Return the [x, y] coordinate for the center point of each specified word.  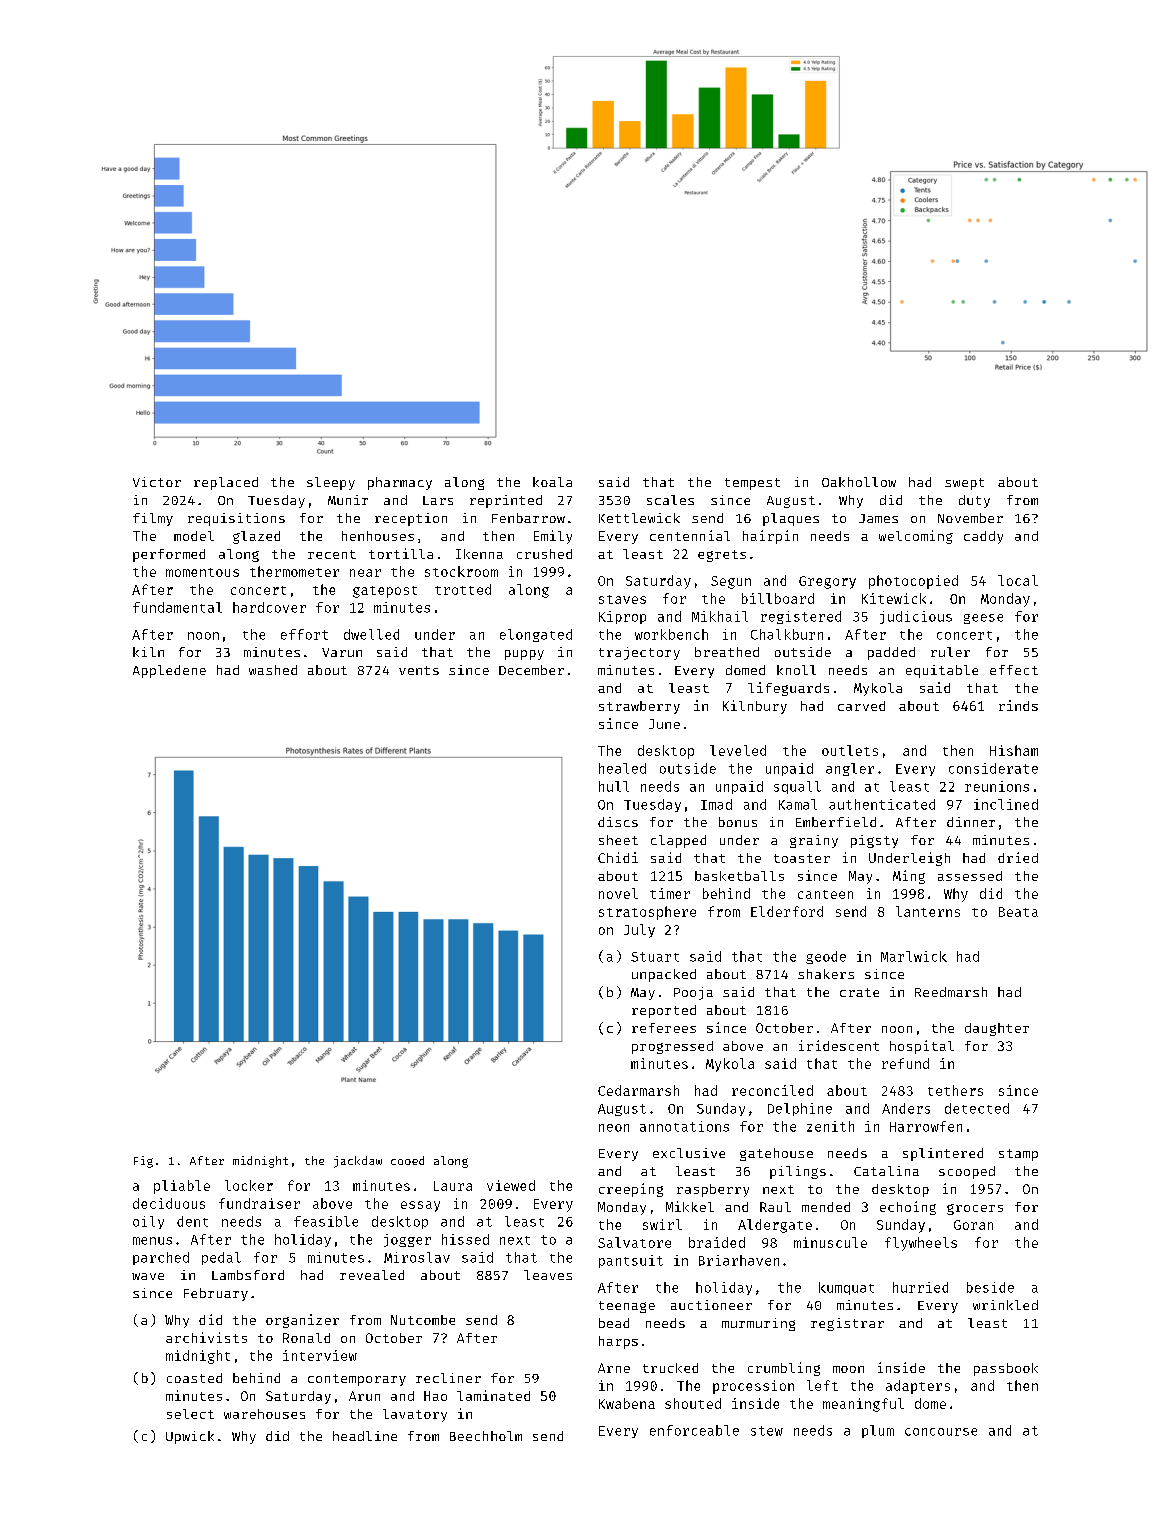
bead [614, 1323]
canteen [825, 894]
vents [419, 670]
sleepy [331, 483]
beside [990, 1287]
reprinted [506, 501]
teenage [627, 1307]
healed [622, 768]
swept [964, 484]
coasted [194, 1378]
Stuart [655, 957]
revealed [372, 1275]
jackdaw [358, 1162]
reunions [997, 786]
